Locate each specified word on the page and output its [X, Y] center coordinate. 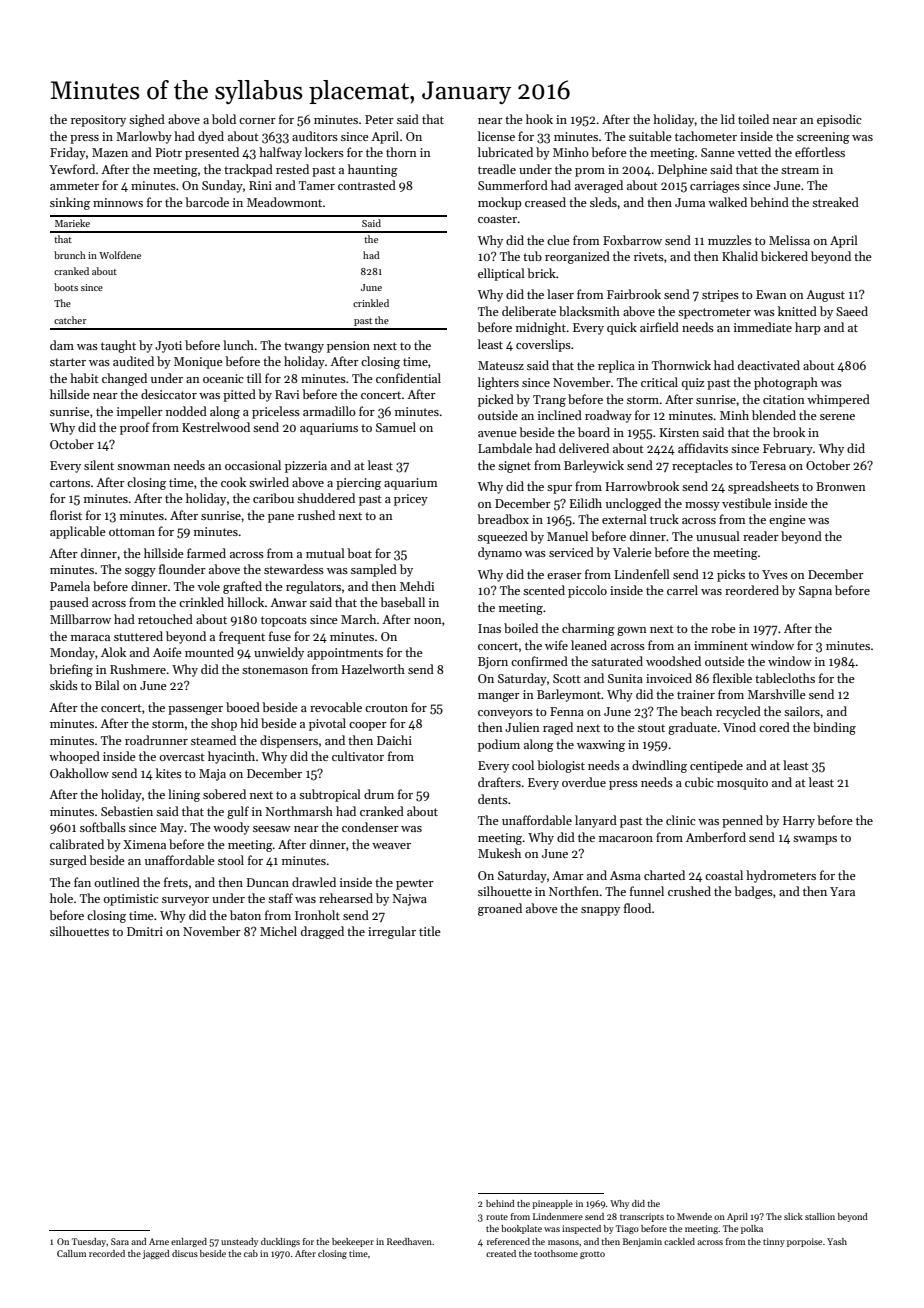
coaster [497, 219]
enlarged [189, 1242]
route [497, 1217]
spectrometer [714, 313]
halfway [280, 153]
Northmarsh [299, 811]
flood [637, 908]
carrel [682, 590]
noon [428, 621]
